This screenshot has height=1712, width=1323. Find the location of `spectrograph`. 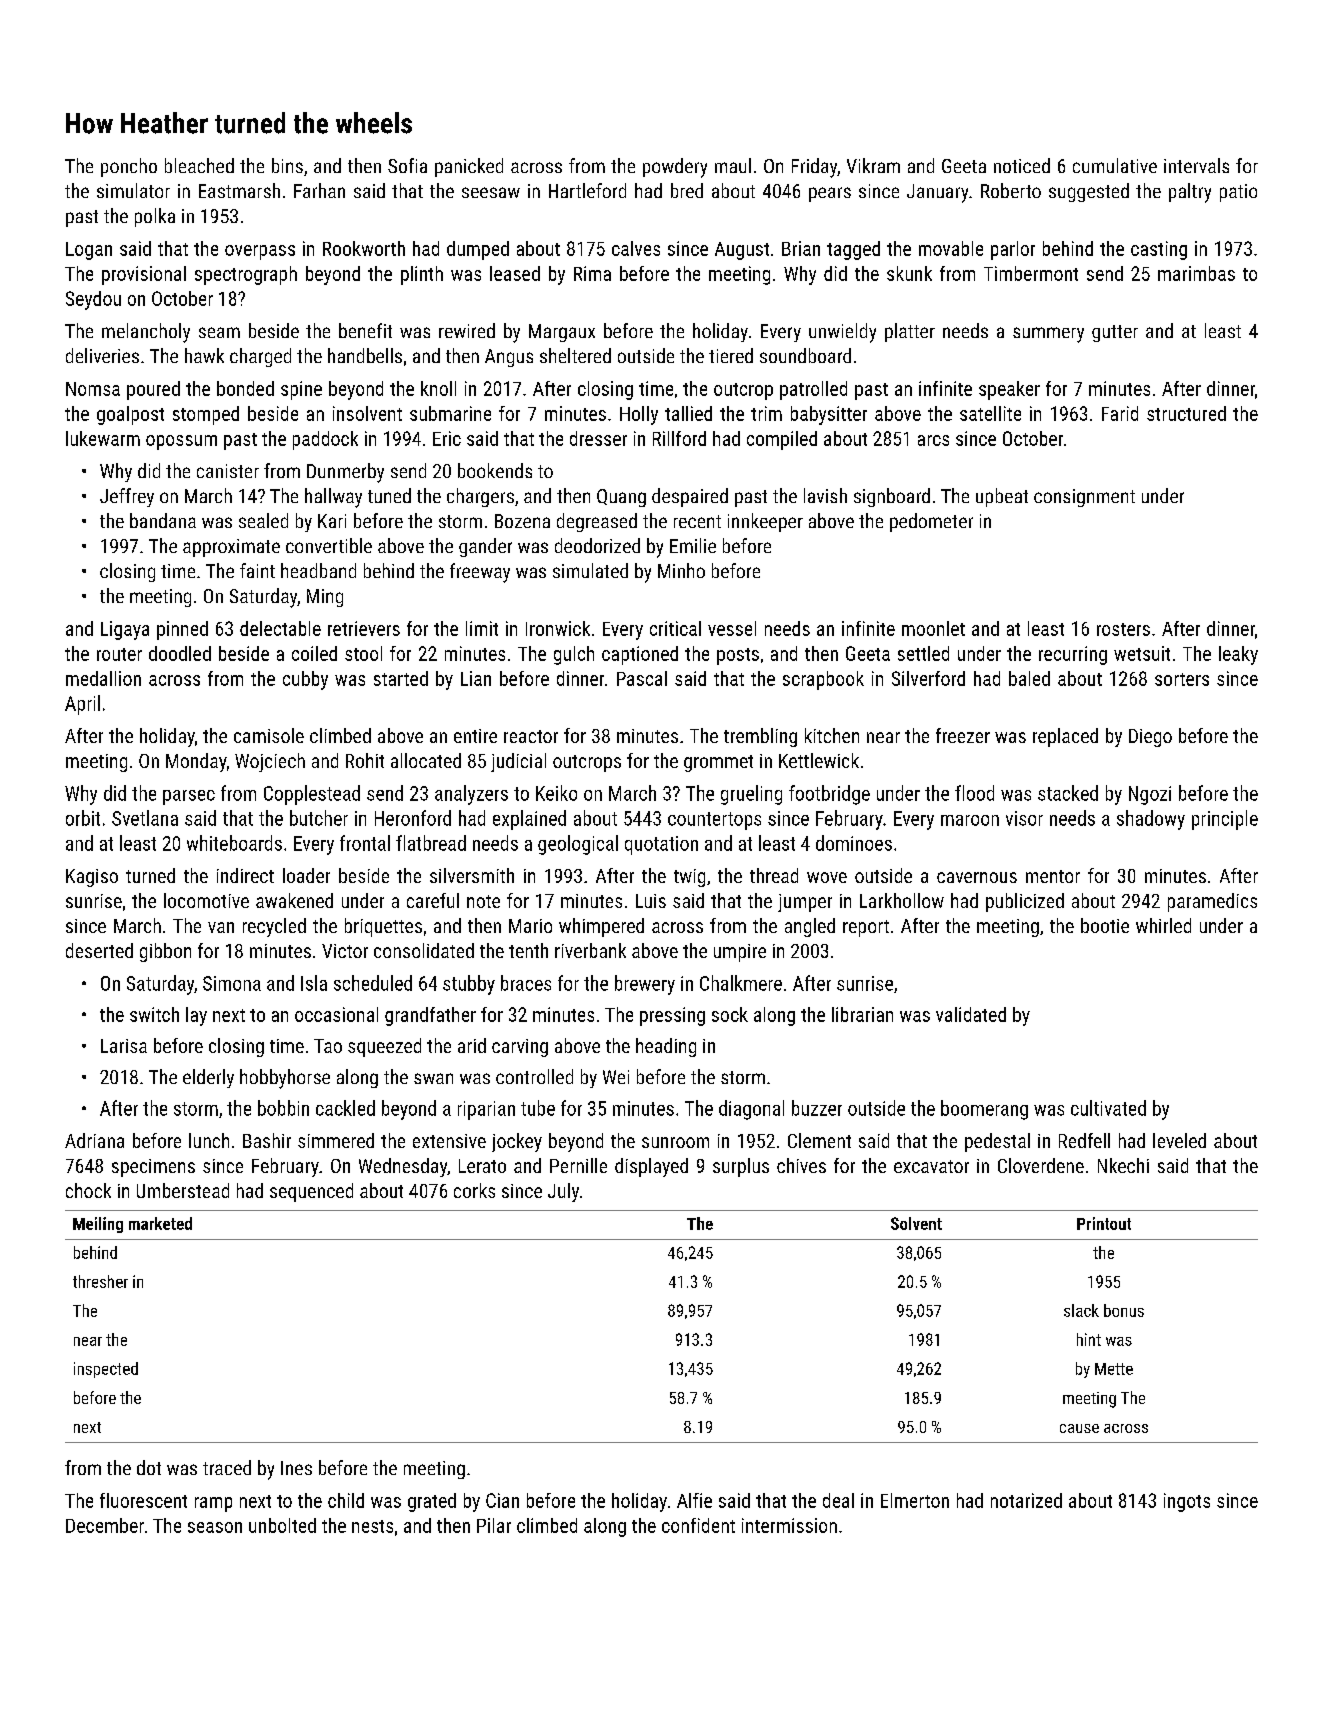

spectrograph is located at coordinates (246, 275).
